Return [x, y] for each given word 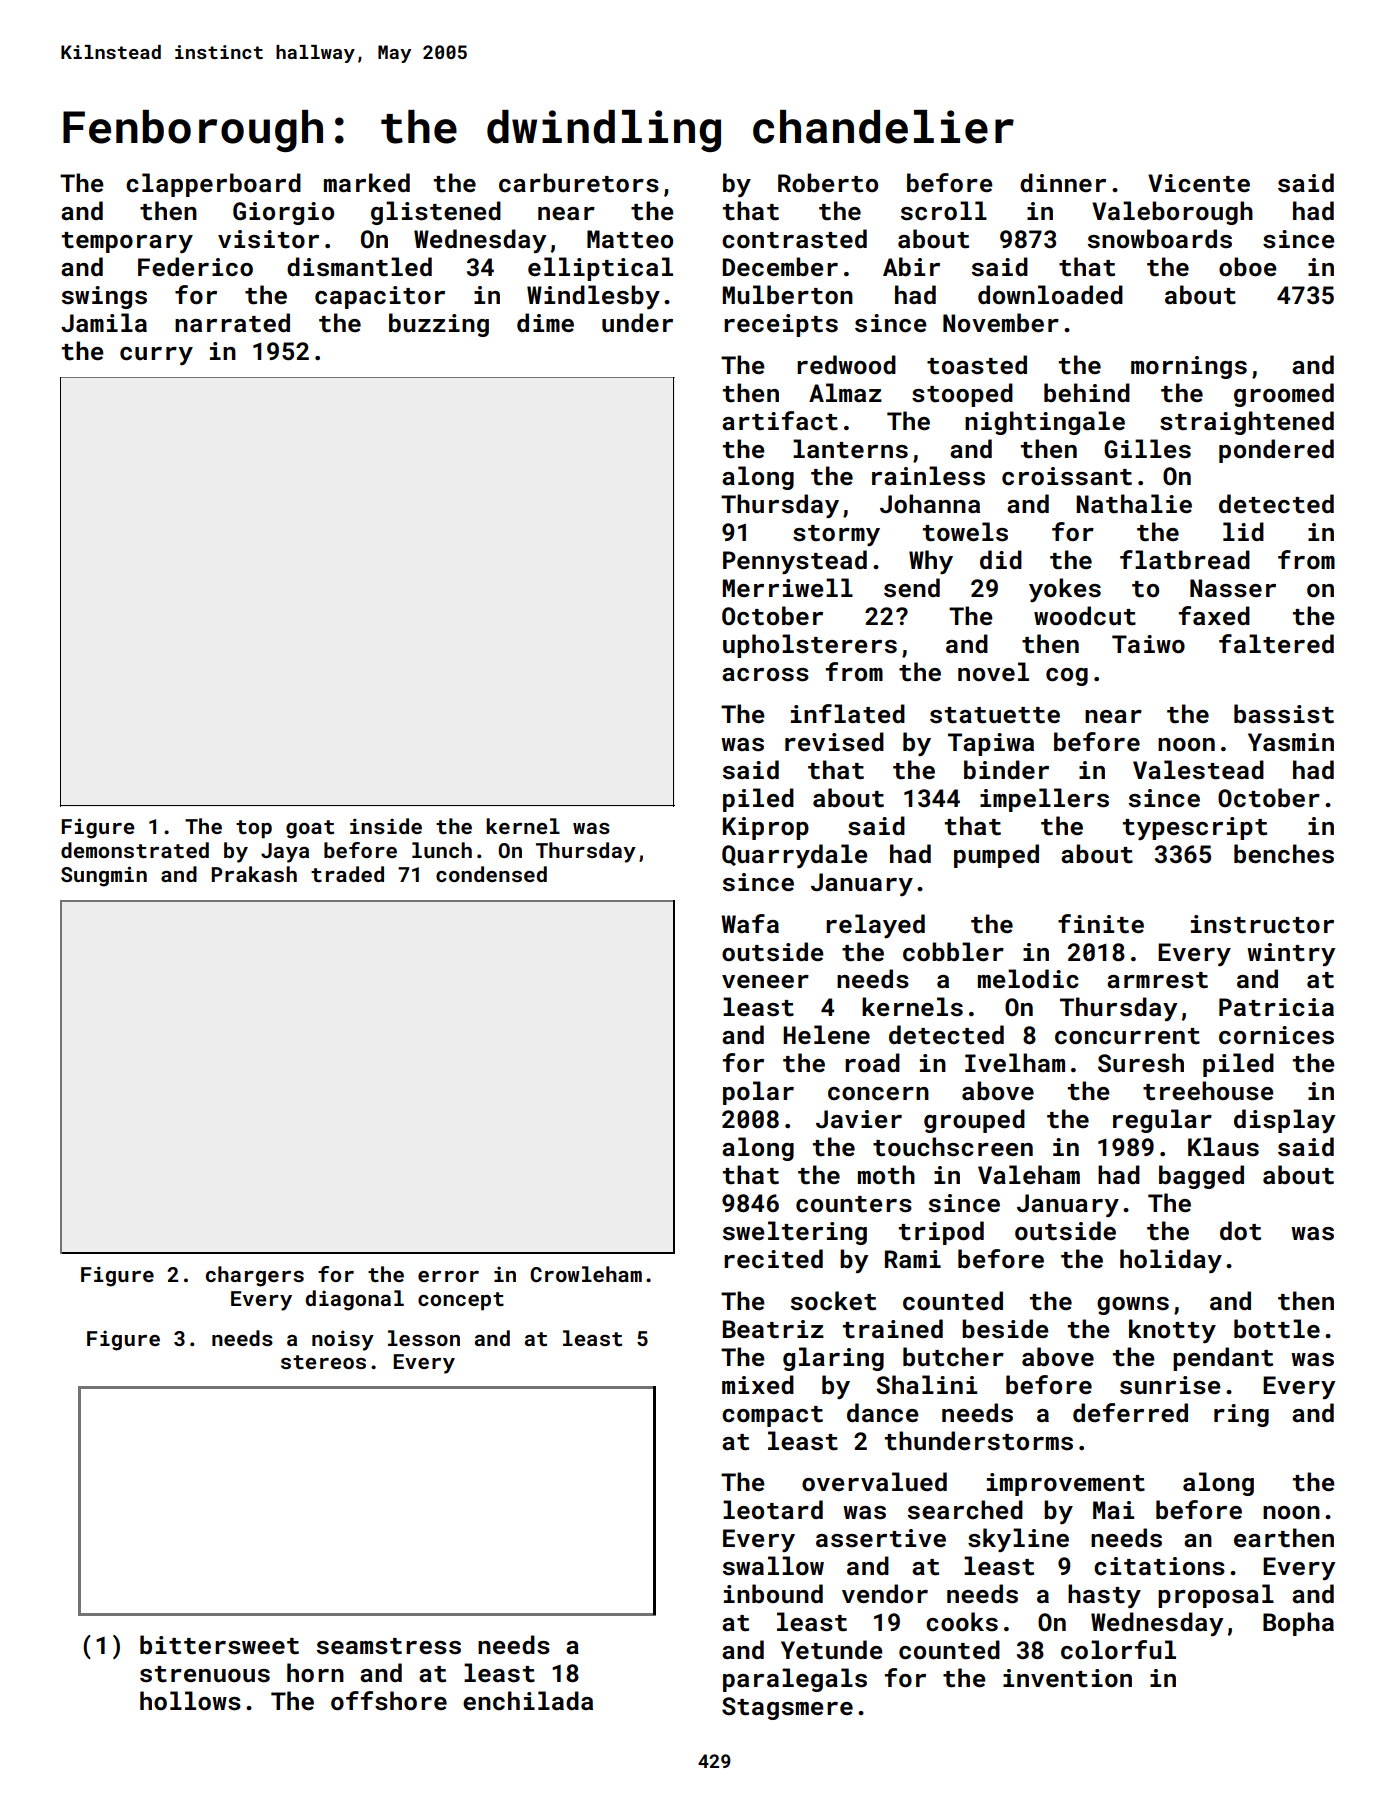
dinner [1063, 182]
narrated [232, 322]
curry [156, 356]
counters [854, 1204]
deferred [1130, 1412]
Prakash [254, 874]
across [765, 675]
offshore [389, 1701]
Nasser [1233, 588]
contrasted [794, 239]
